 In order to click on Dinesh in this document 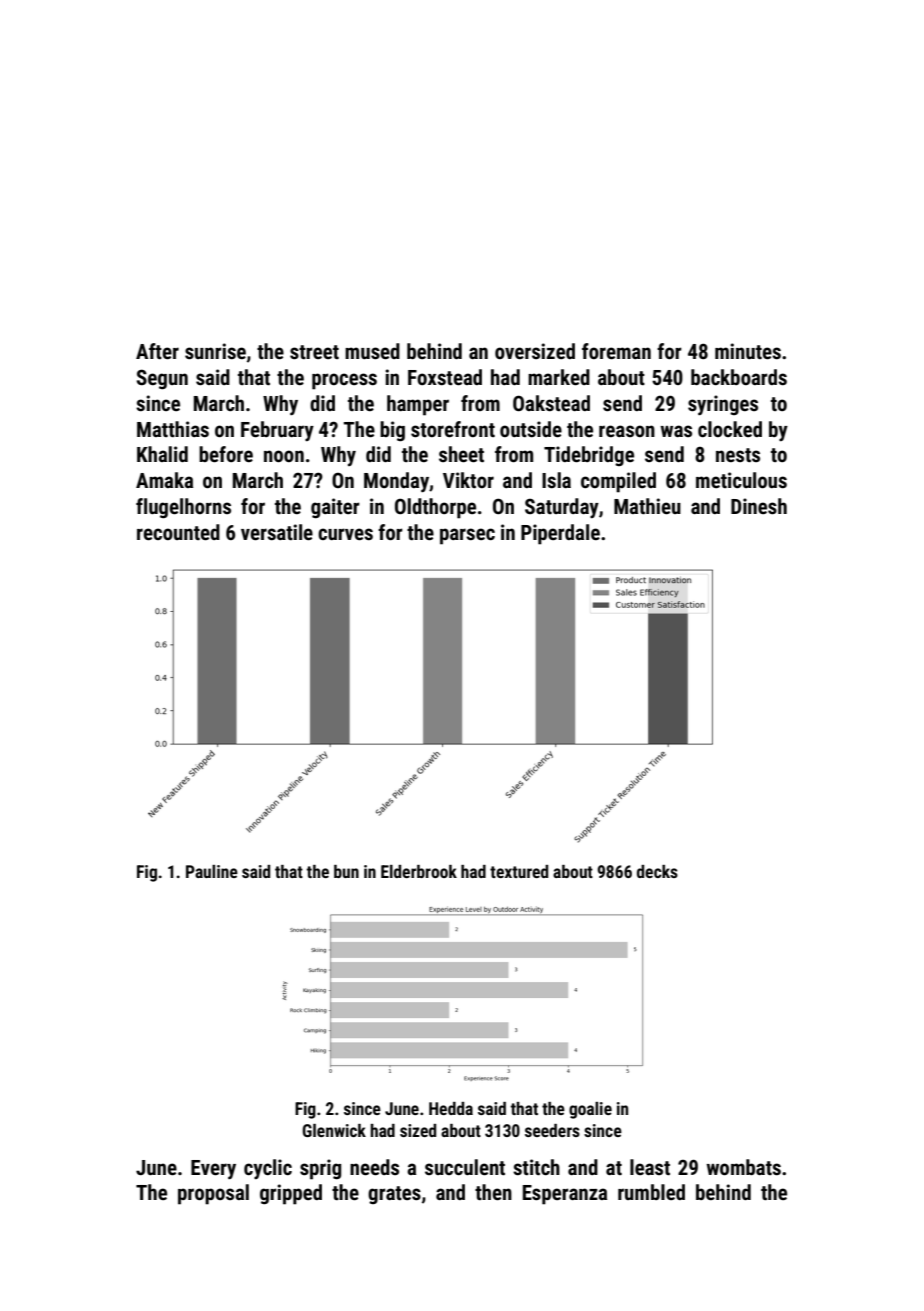, I will do `click(759, 506)`.
